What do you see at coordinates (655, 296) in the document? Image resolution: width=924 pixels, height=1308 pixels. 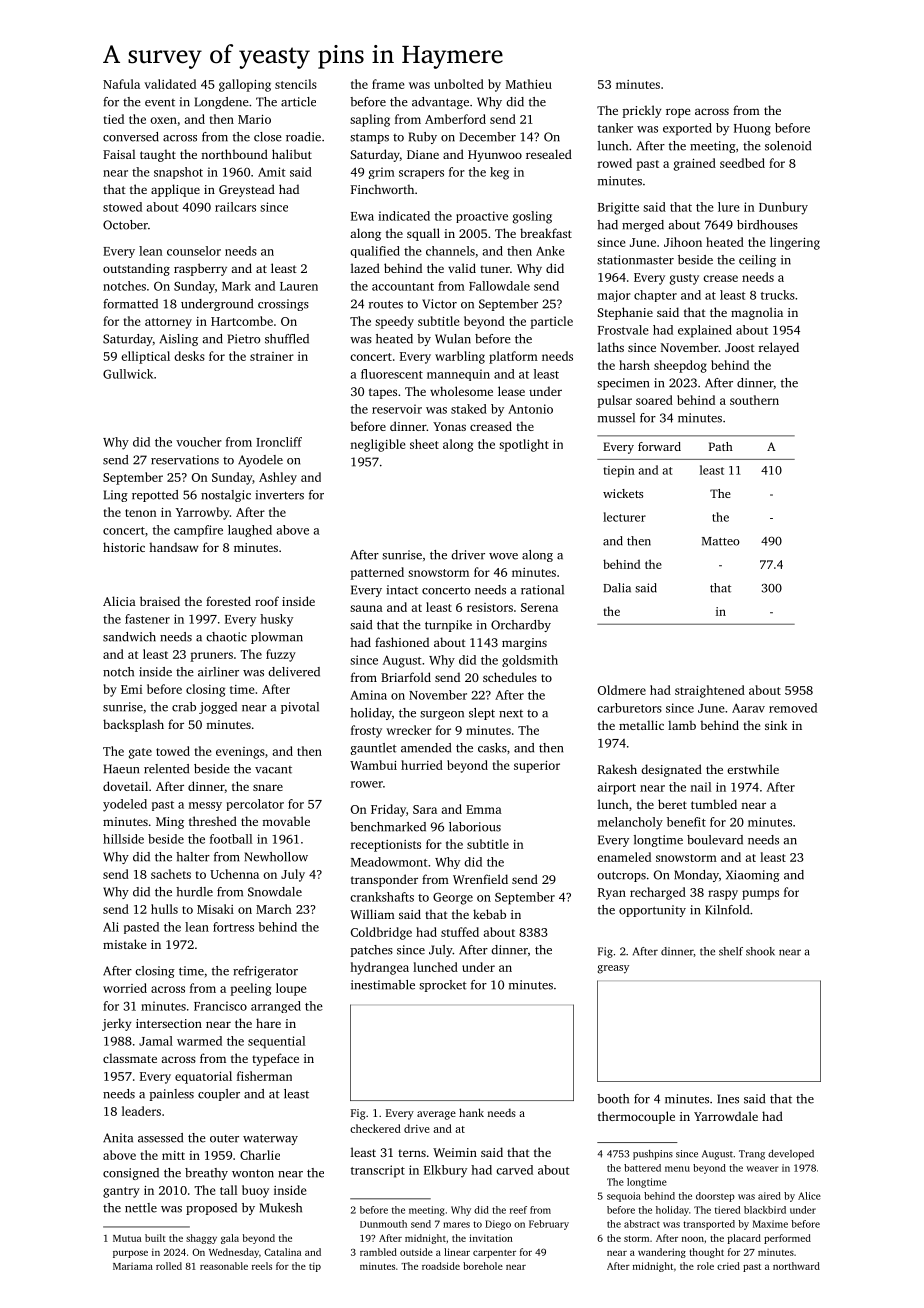 I see `chapter` at bounding box center [655, 296].
